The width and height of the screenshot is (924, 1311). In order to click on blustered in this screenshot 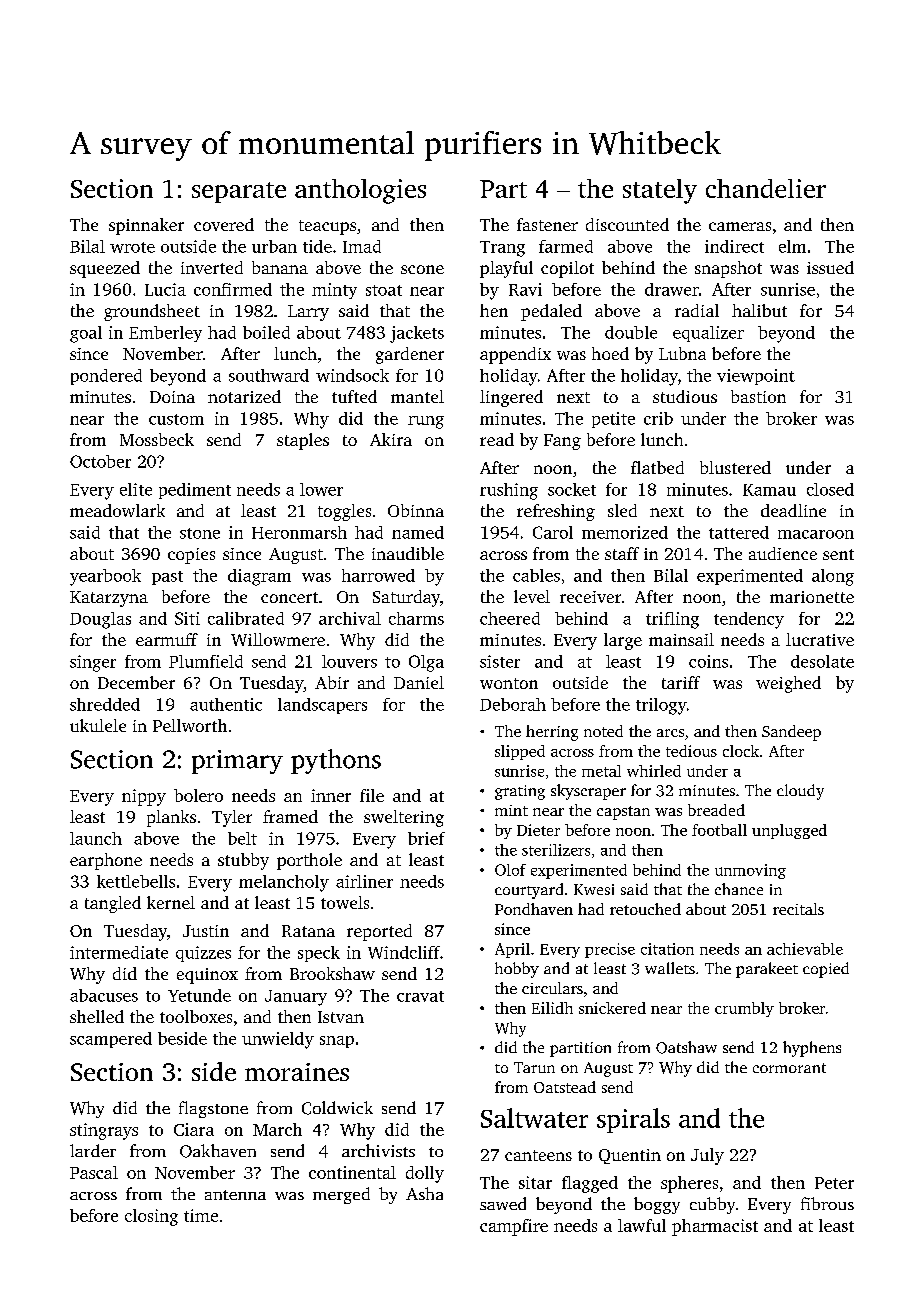, I will do `click(735, 467)`.
